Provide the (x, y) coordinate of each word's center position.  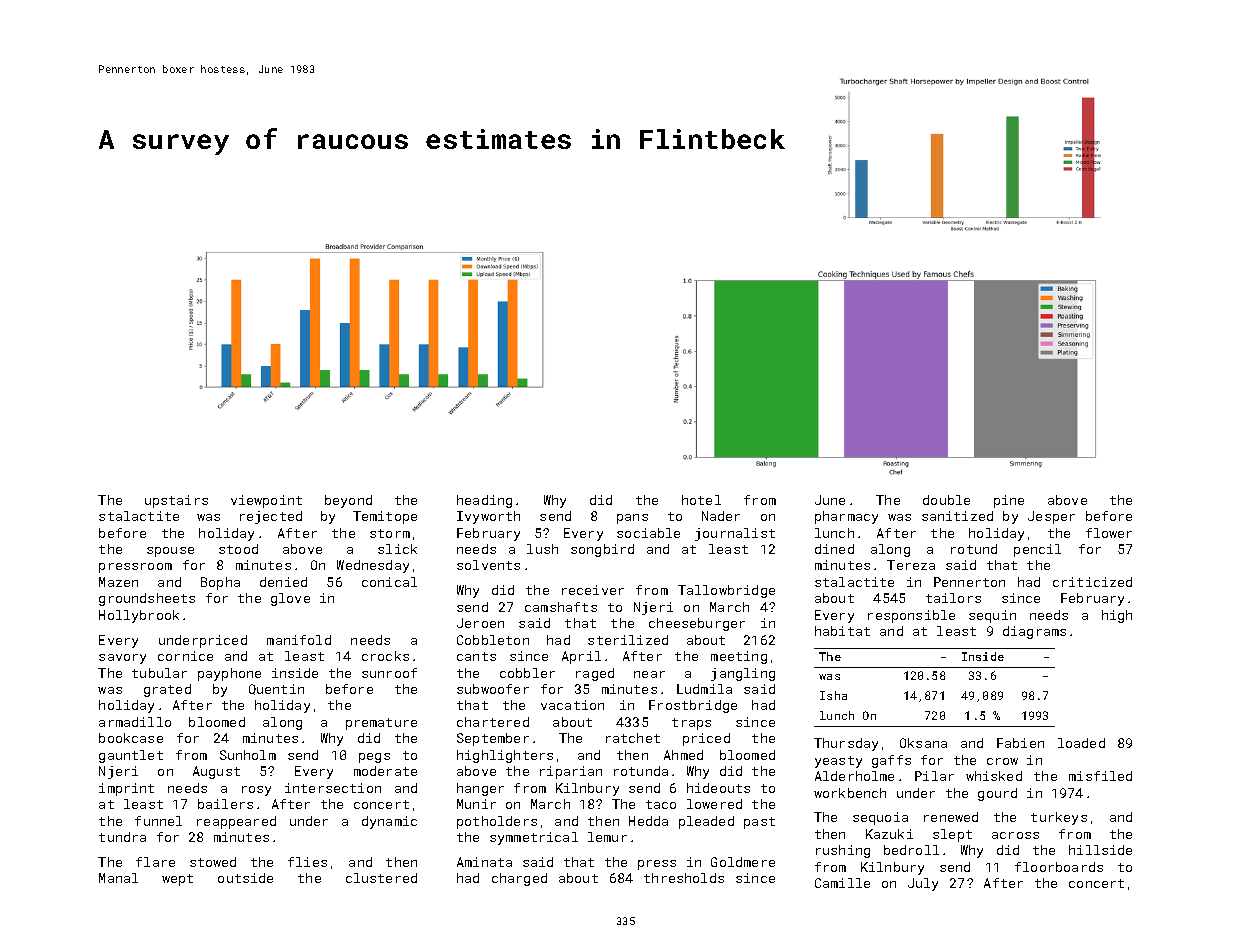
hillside (1100, 850)
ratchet (633, 738)
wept (177, 880)
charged (519, 879)
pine (1009, 501)
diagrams (1034, 632)
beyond (348, 501)
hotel (701, 500)
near (649, 674)
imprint (126, 789)
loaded (1081, 743)
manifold (299, 640)
